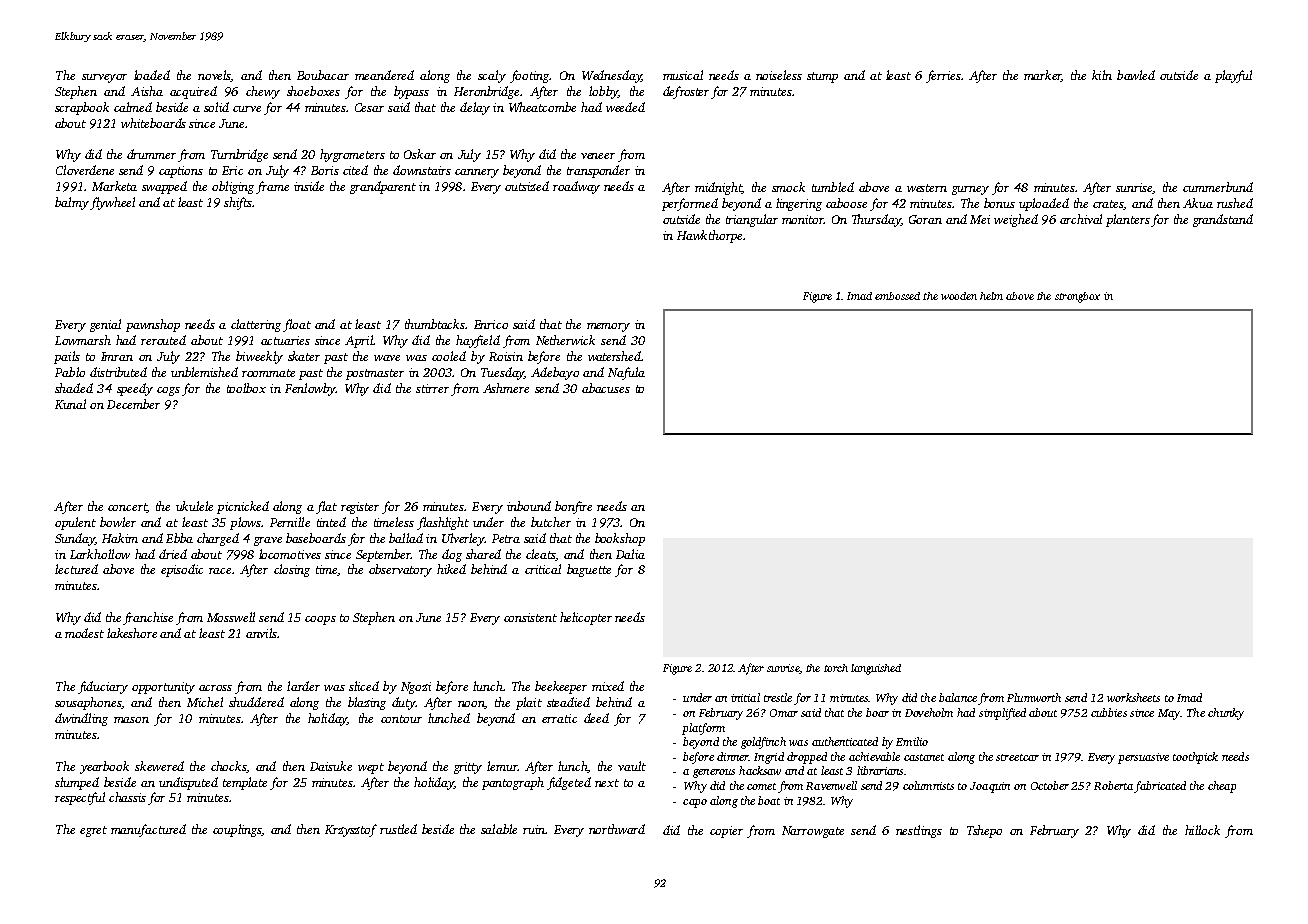 Image resolution: width=1308 pixels, height=924 pixels. What do you see at coordinates (589, 570) in the document?
I see `baguette` at bounding box center [589, 570].
